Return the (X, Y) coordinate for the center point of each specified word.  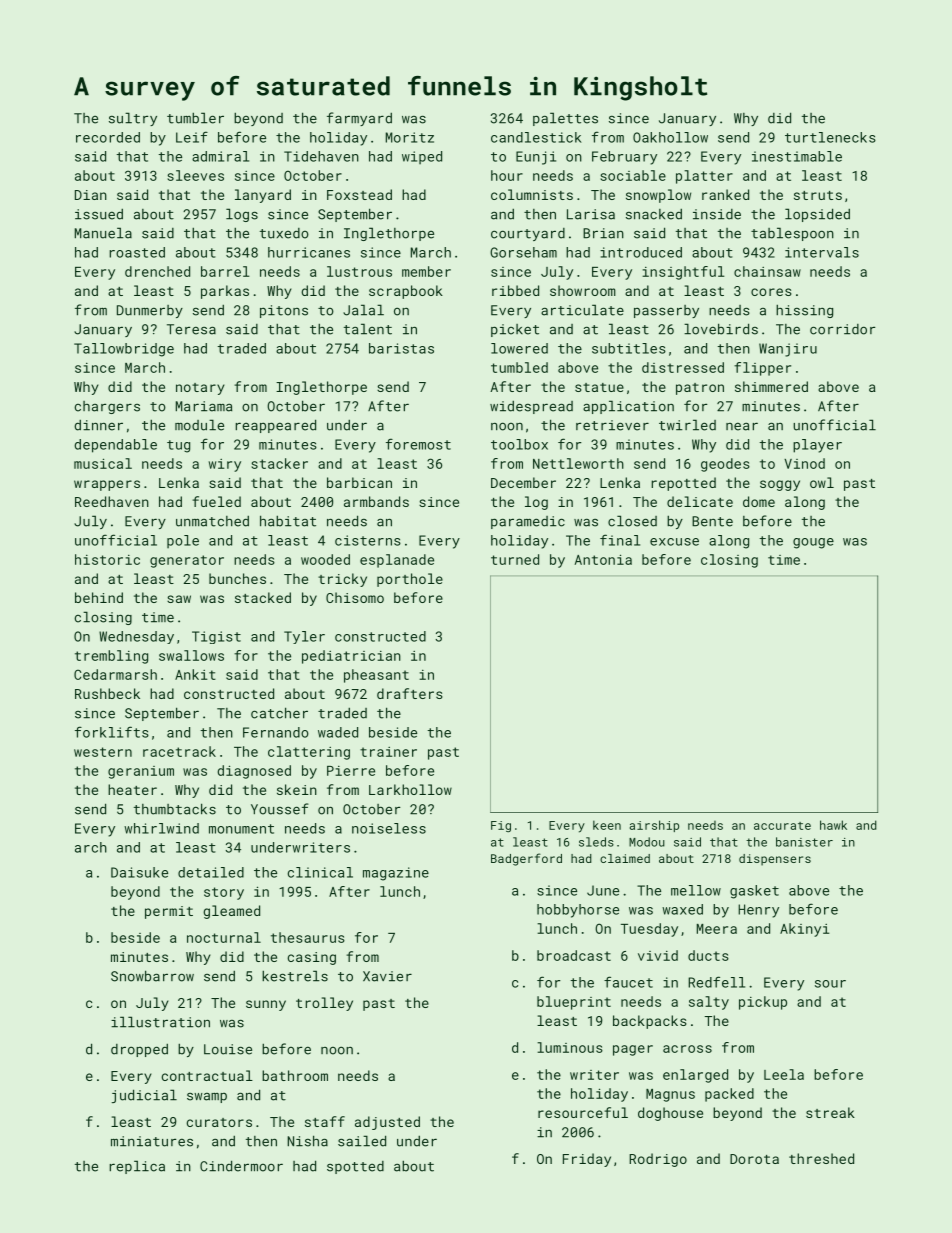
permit (169, 912)
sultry (133, 119)
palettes (565, 119)
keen (607, 825)
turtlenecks (830, 137)
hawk (833, 825)
